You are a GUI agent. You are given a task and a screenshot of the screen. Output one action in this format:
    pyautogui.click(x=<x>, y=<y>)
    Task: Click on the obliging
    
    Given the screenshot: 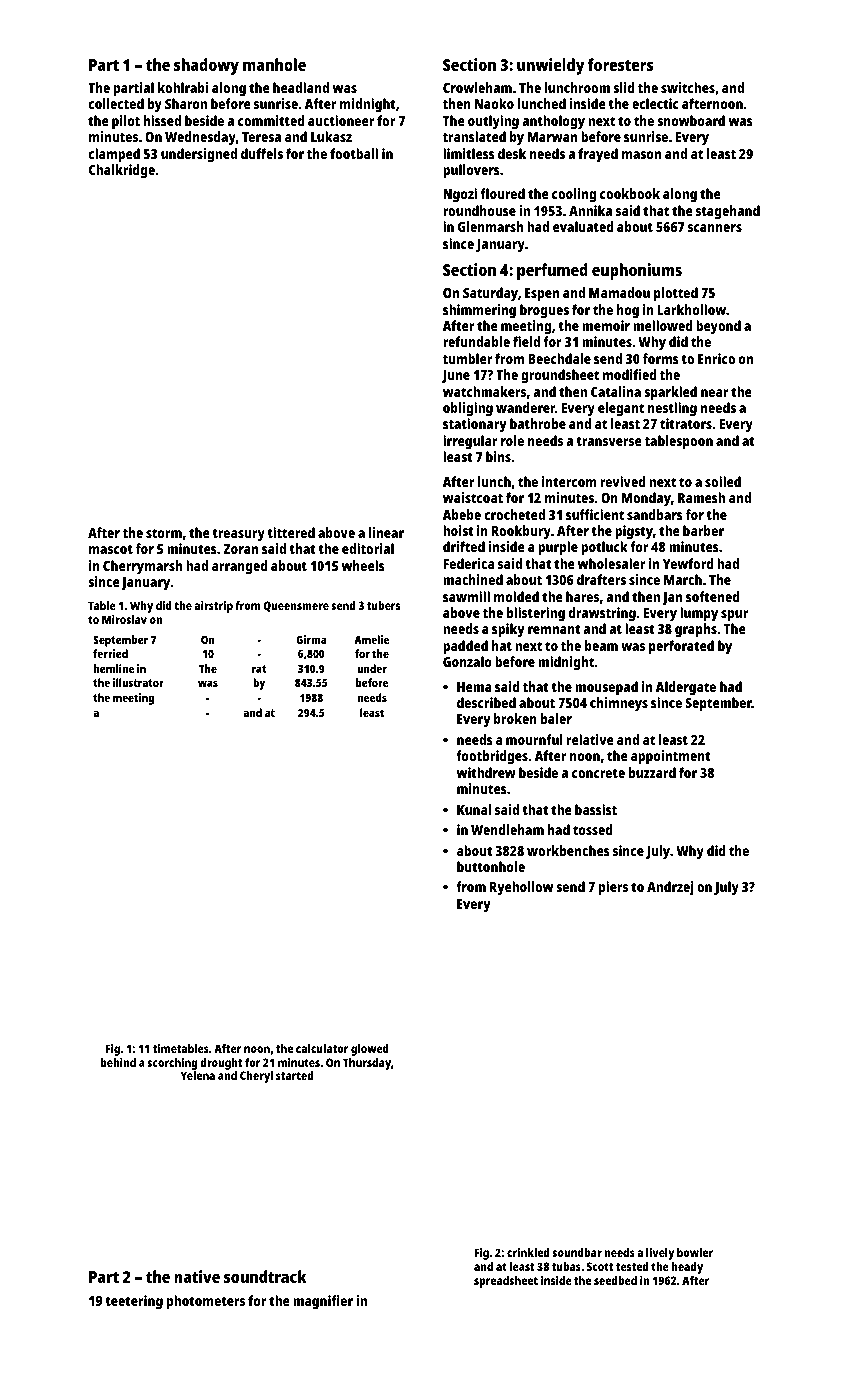 What is the action you would take?
    pyautogui.click(x=468, y=409)
